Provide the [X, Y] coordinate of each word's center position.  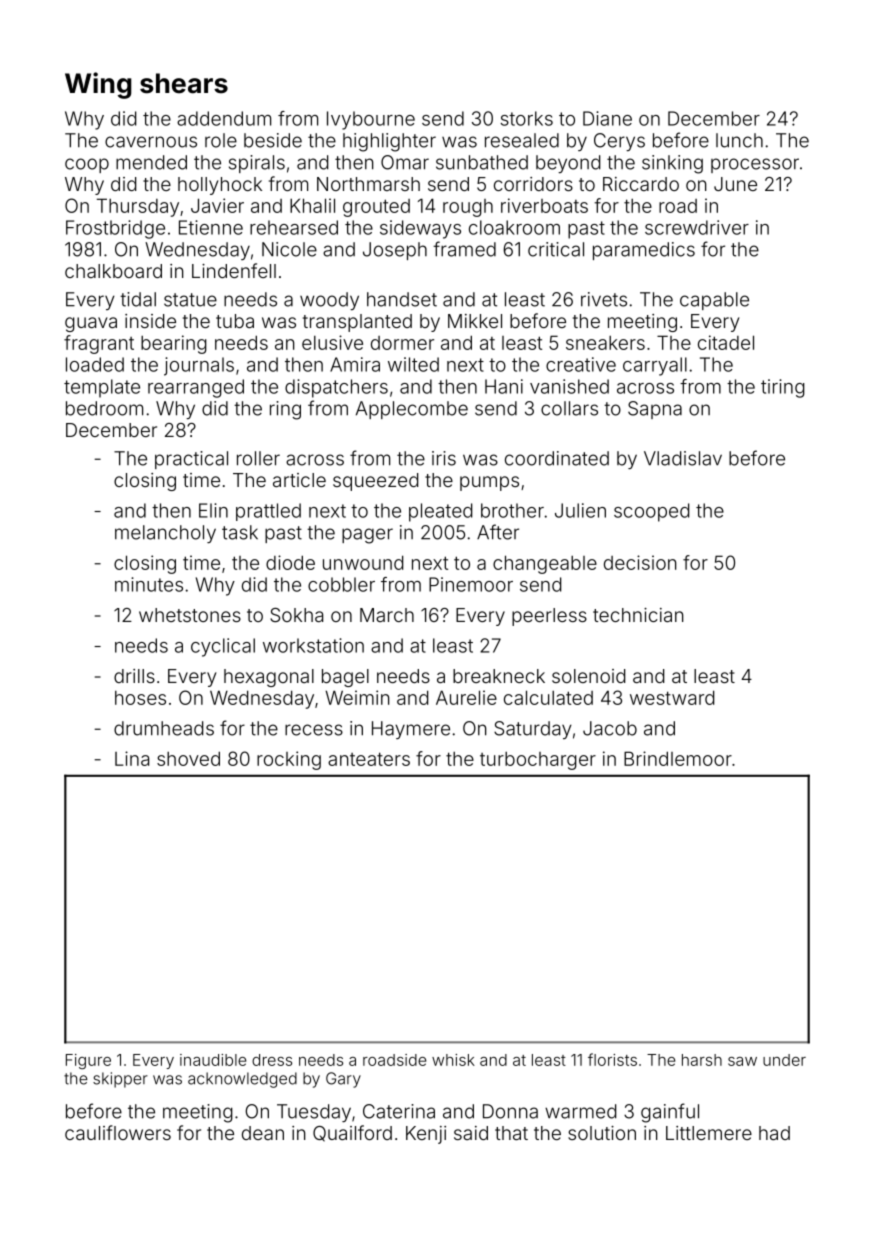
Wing [98, 85]
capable [714, 301]
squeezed [375, 482]
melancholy [165, 534]
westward [672, 697]
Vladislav [683, 458]
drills [134, 676]
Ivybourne [371, 120]
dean [263, 1133]
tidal [138, 299]
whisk [453, 1060]
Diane [607, 118]
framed [464, 249]
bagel [345, 678]
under [784, 1060]
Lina [132, 758]
